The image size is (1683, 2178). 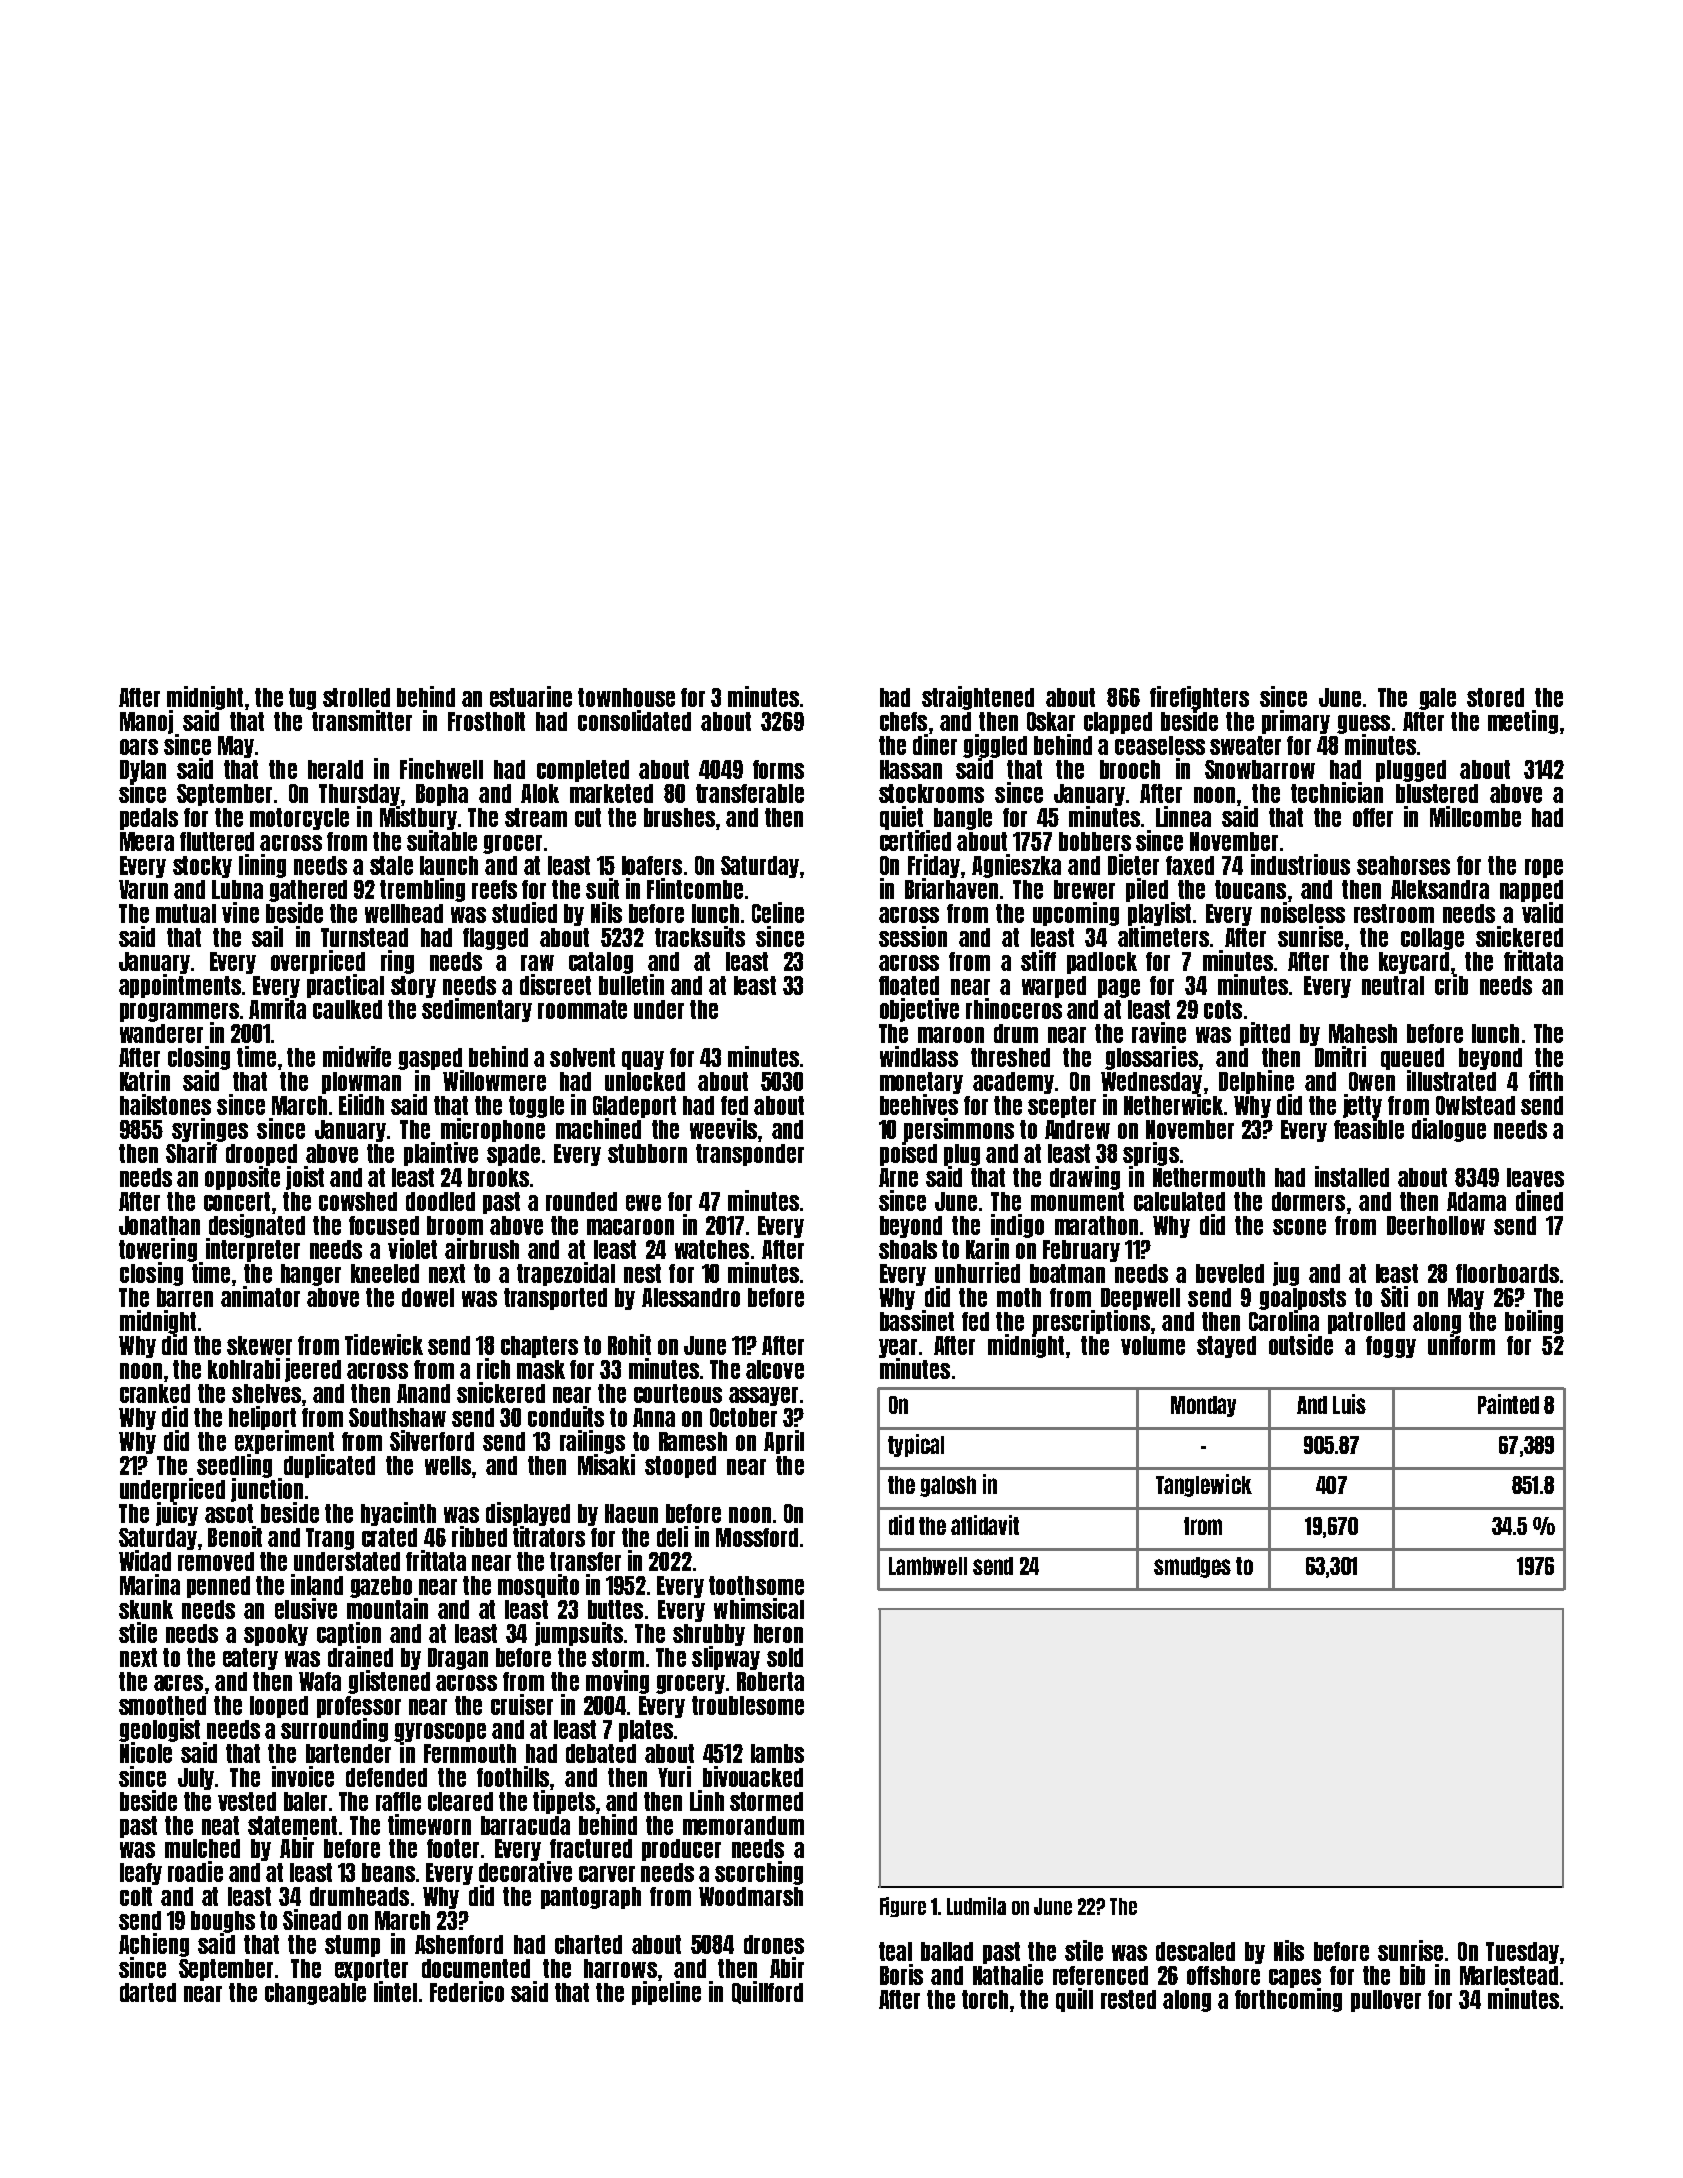 What do you see at coordinates (1461, 1344) in the screenshot?
I see `uniform` at bounding box center [1461, 1344].
